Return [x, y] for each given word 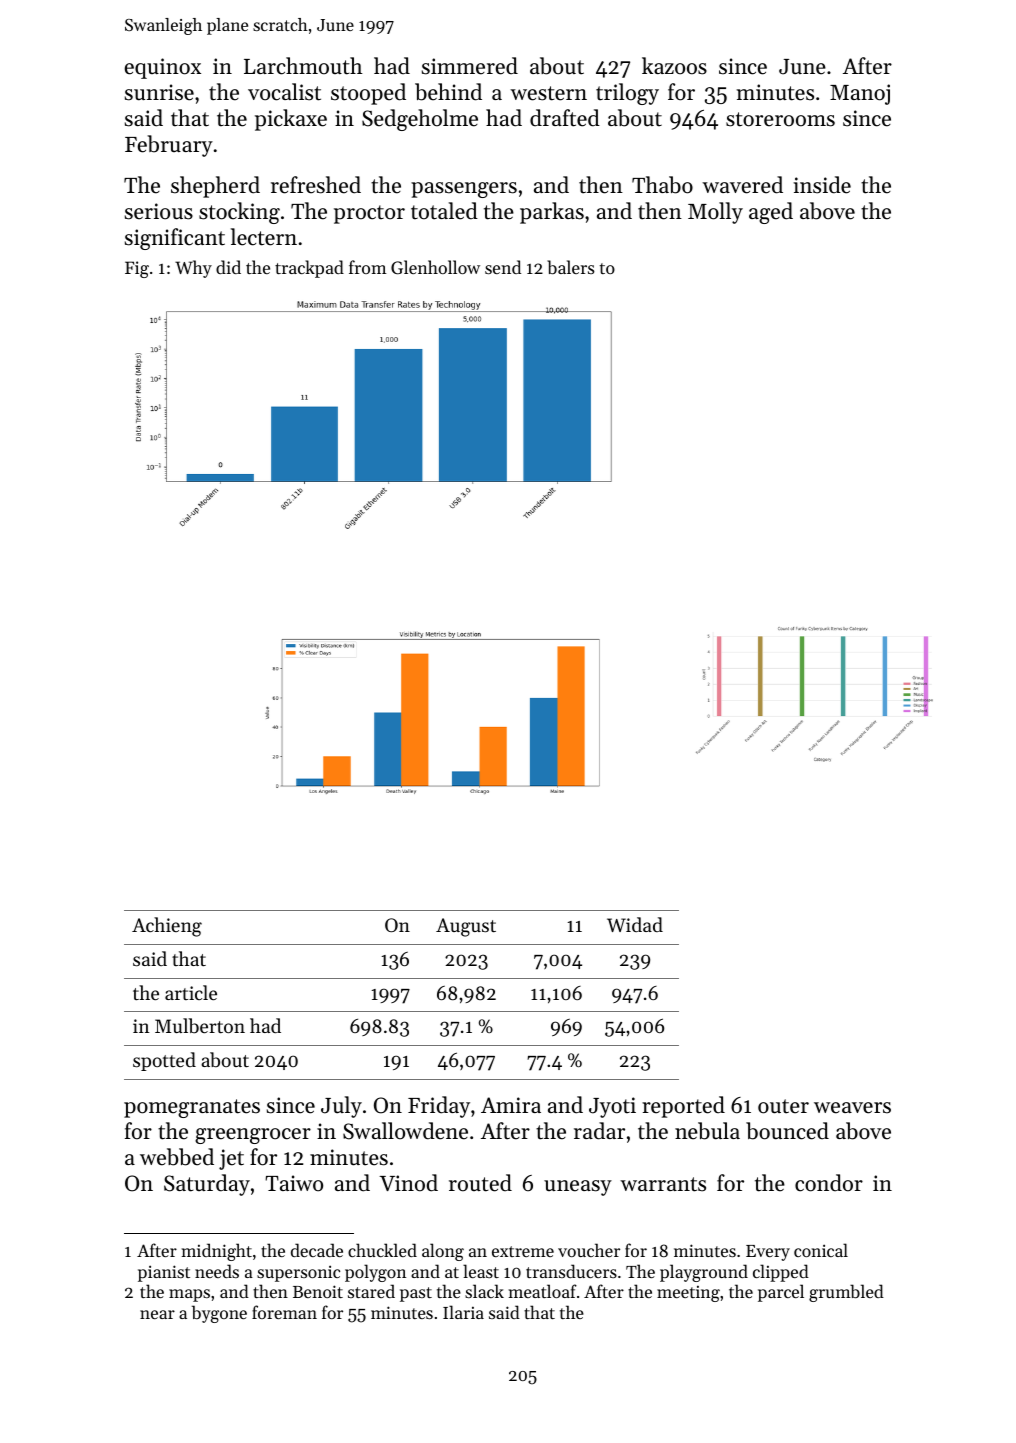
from [368, 267]
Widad [635, 924]
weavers [852, 1108]
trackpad [309, 269]
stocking [239, 213]
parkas [552, 213]
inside [822, 185]
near [157, 1314]
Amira [511, 1105]
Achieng [167, 927]
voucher [589, 1250]
